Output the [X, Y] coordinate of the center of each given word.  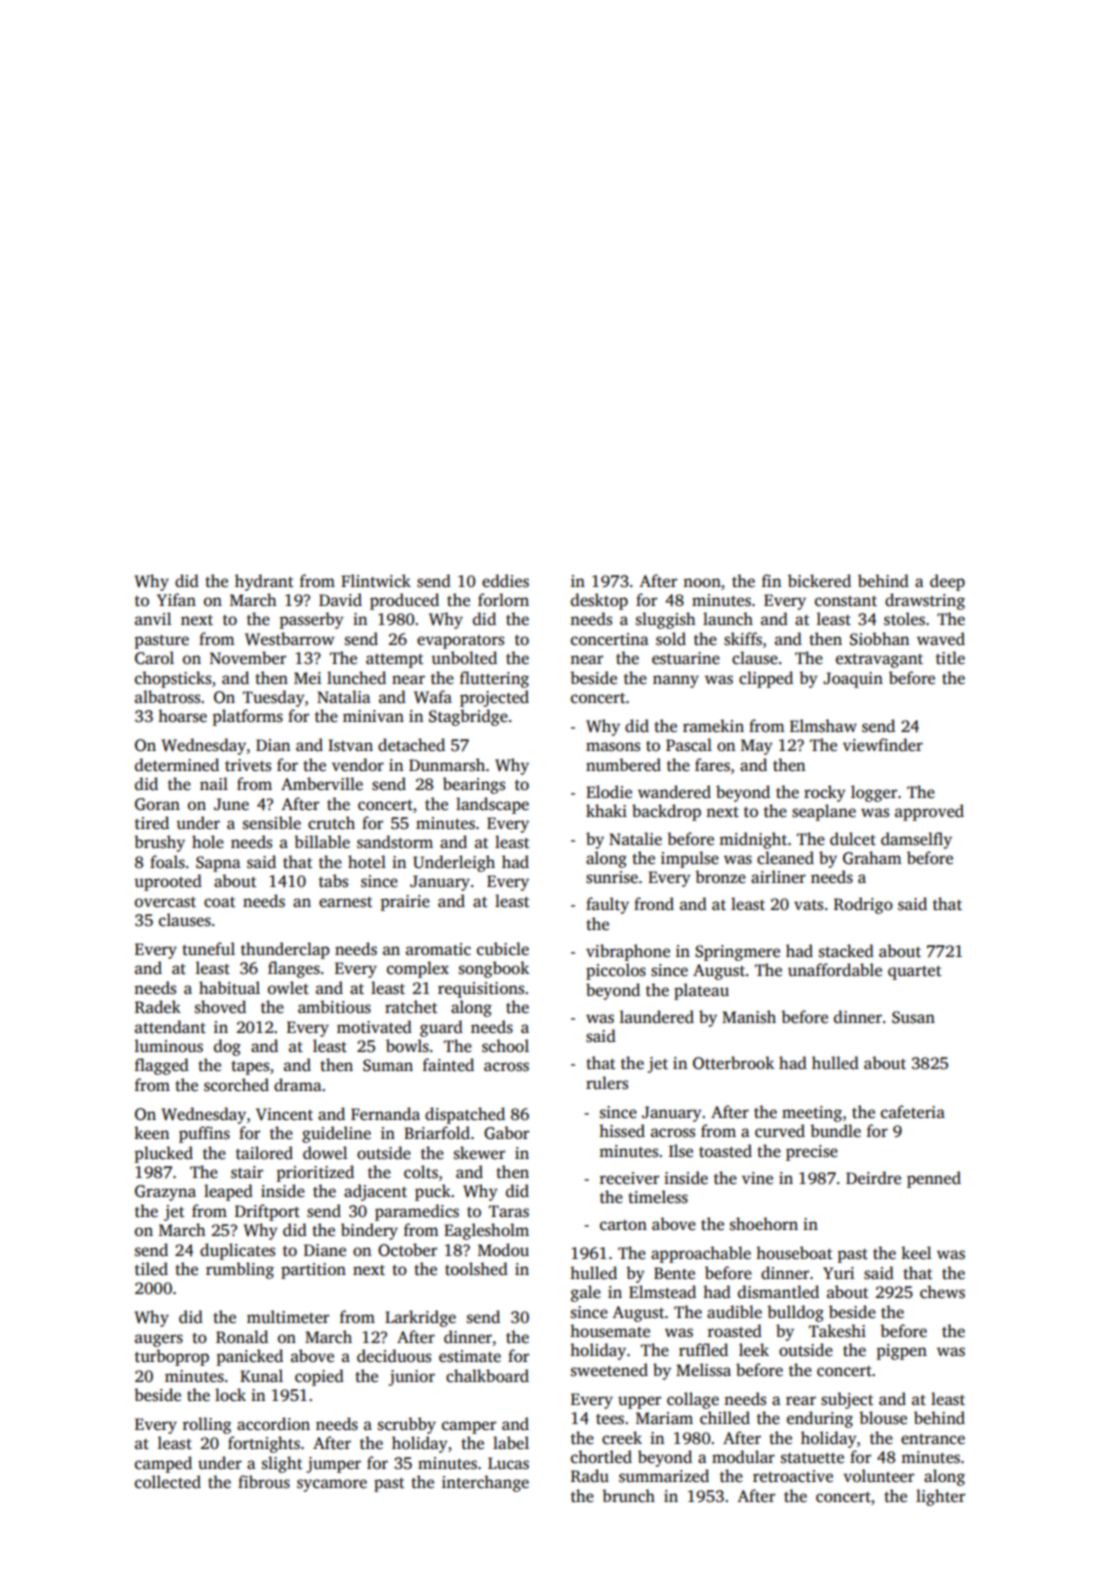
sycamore [332, 1485]
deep [947, 582]
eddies [505, 581]
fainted [448, 1065]
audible [734, 1312]
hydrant [264, 582]
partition [313, 1271]
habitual [229, 987]
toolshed [476, 1269]
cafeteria [913, 1111]
